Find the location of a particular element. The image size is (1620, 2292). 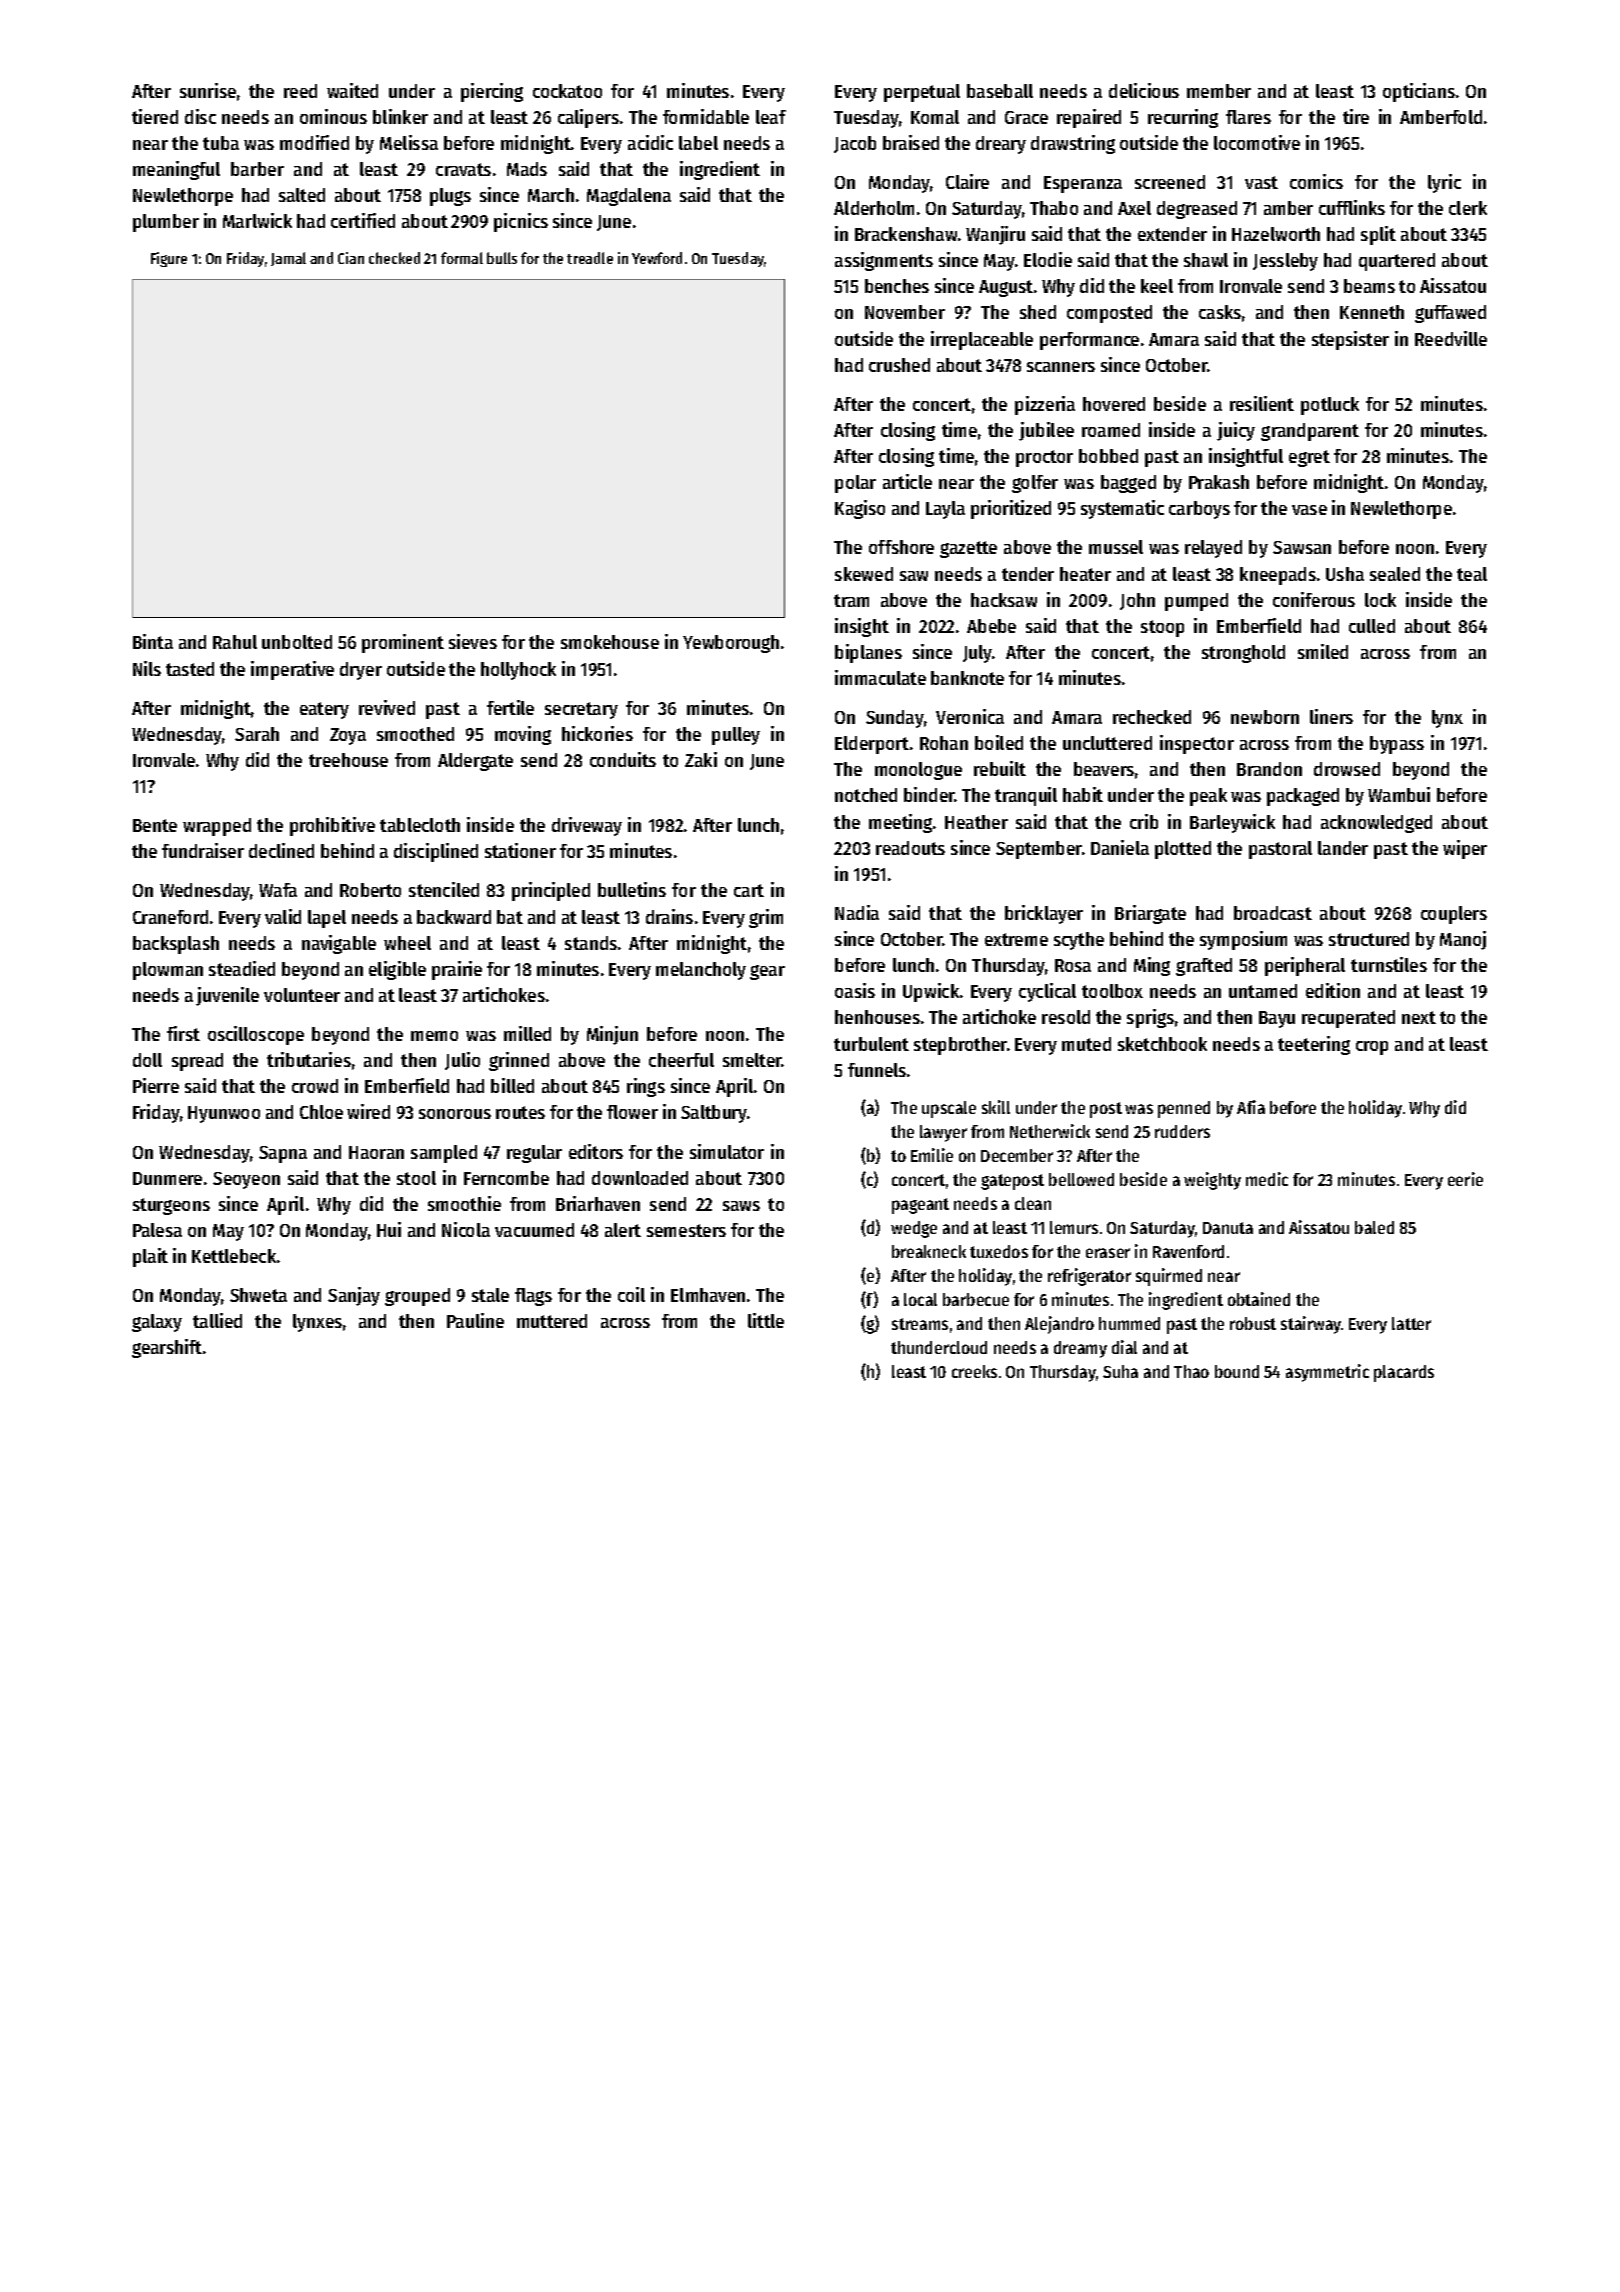

tributaries is located at coordinates (309, 1059).
